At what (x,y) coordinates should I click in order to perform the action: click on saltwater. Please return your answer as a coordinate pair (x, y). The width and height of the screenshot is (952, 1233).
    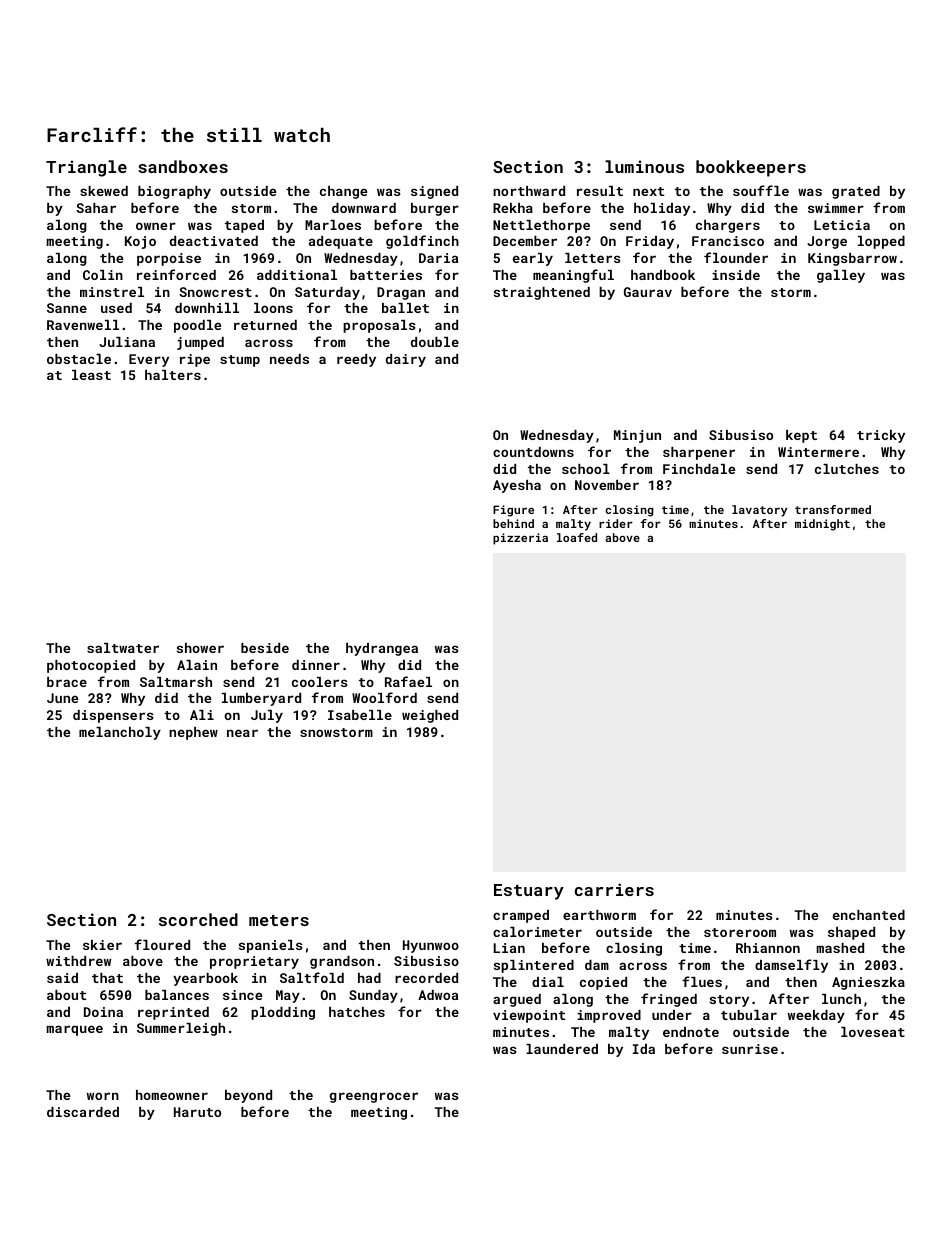
    Looking at the image, I should click on (123, 648).
